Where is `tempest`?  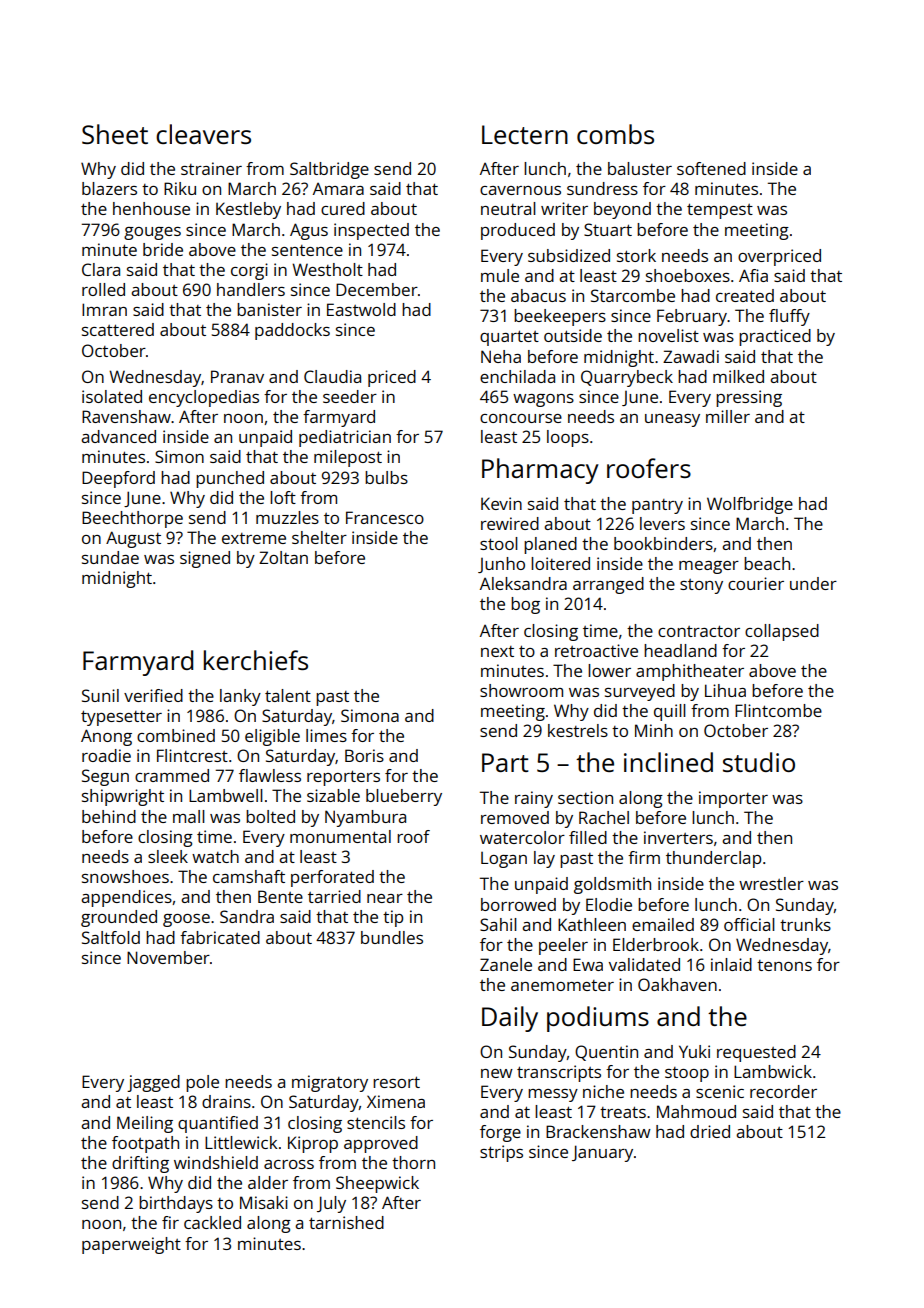
tempest is located at coordinates (720, 211).
